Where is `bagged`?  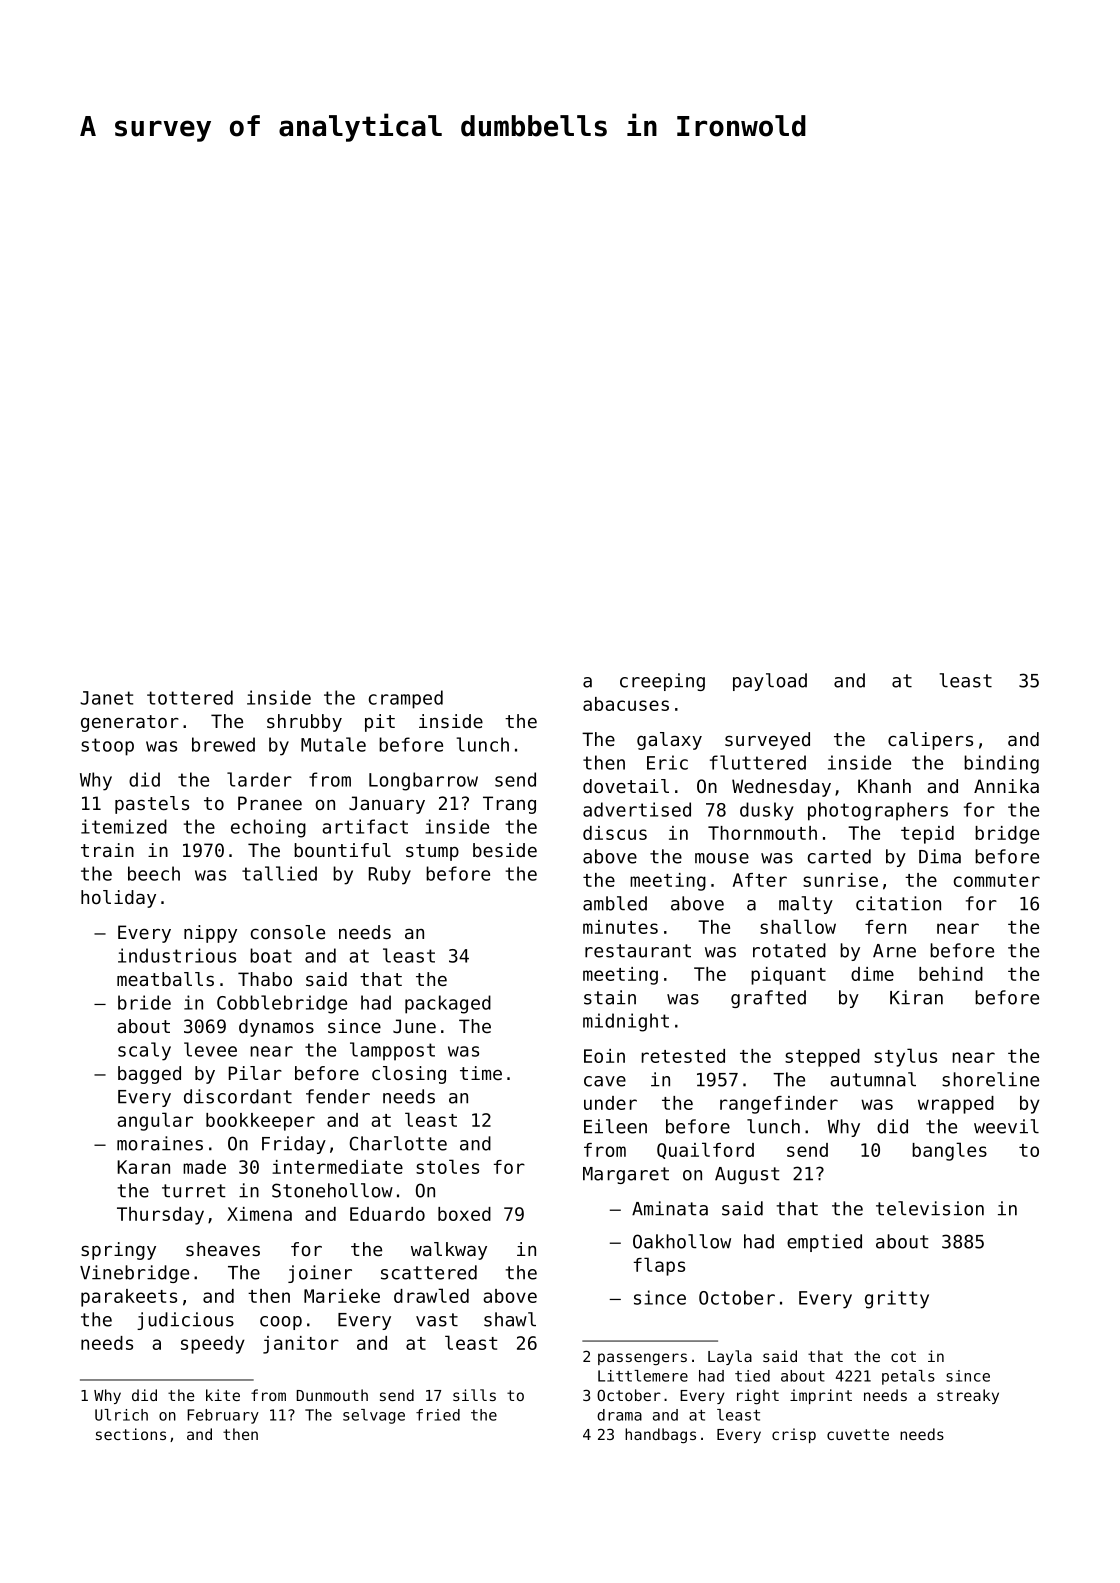 bagged is located at coordinates (149, 1075).
